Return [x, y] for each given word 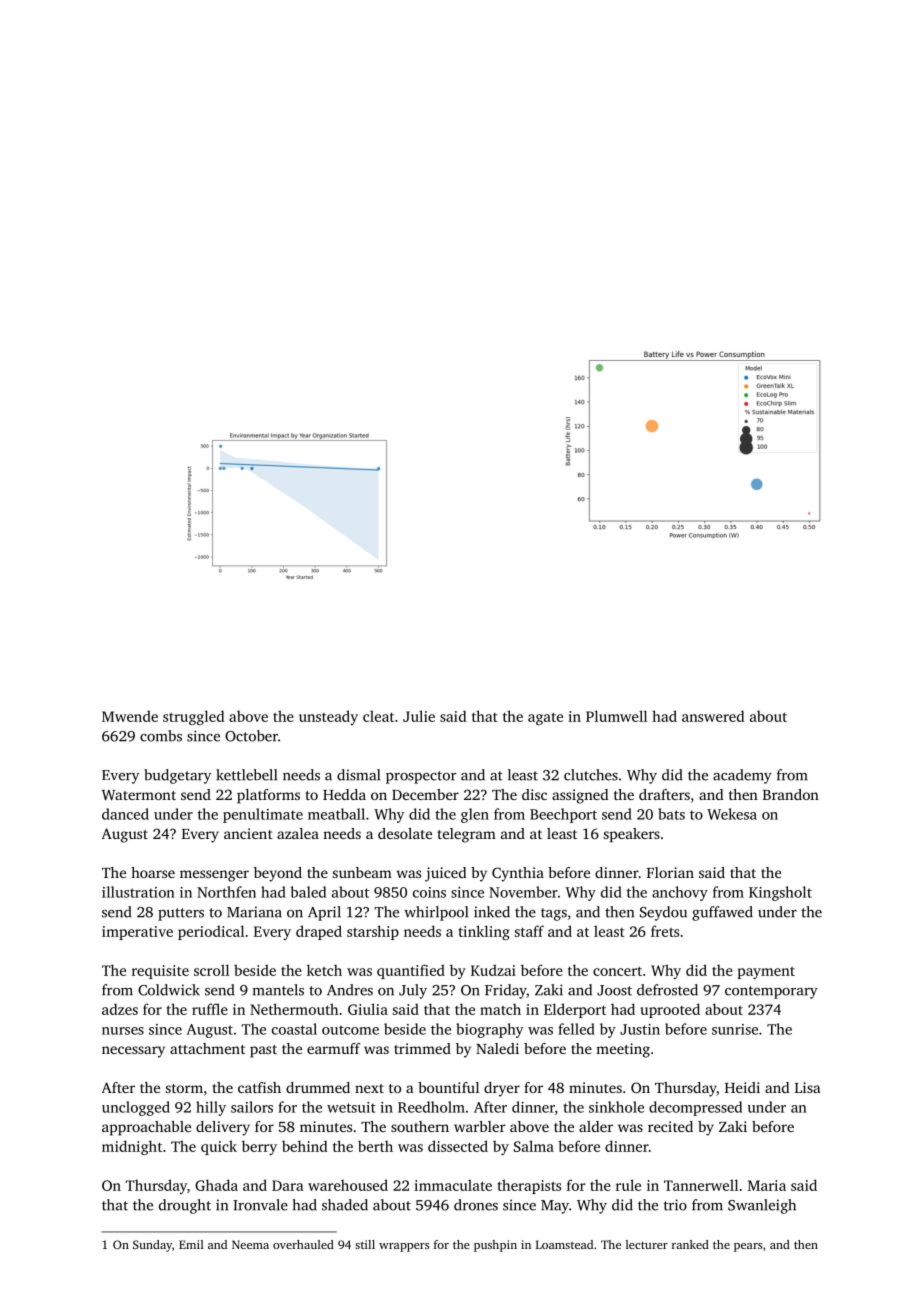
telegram [466, 835]
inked [492, 912]
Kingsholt [780, 893]
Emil [191, 1244]
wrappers [404, 1247]
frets [665, 931]
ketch [324, 970]
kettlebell [246, 775]
